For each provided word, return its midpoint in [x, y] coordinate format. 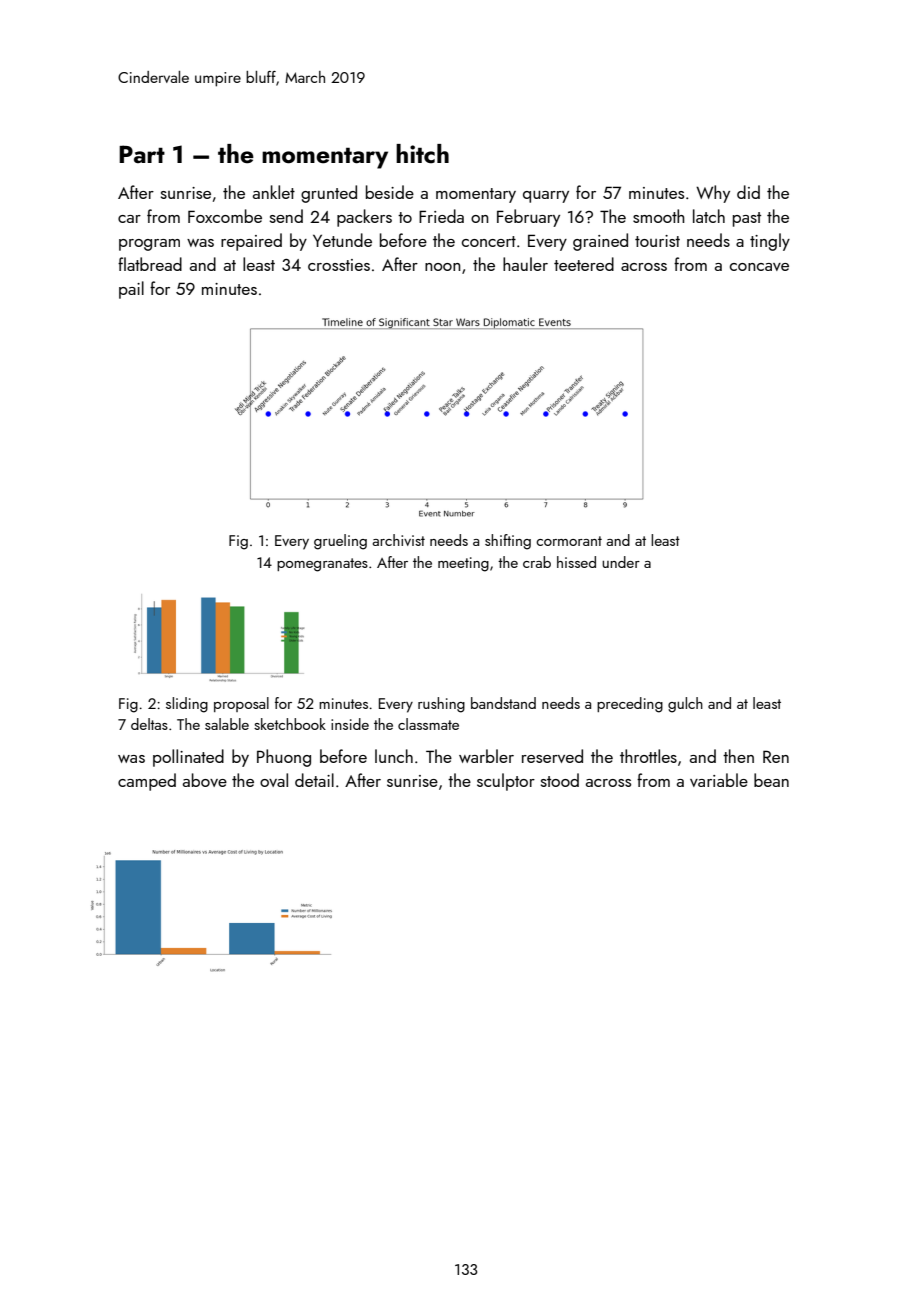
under [621, 562]
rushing [441, 705]
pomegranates [322, 565]
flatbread [150, 264]
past [747, 219]
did [748, 192]
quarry [546, 197]
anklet [274, 192]
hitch [422, 154]
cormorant [569, 541]
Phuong [284, 758]
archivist [398, 540]
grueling [340, 542]
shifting [508, 542]
